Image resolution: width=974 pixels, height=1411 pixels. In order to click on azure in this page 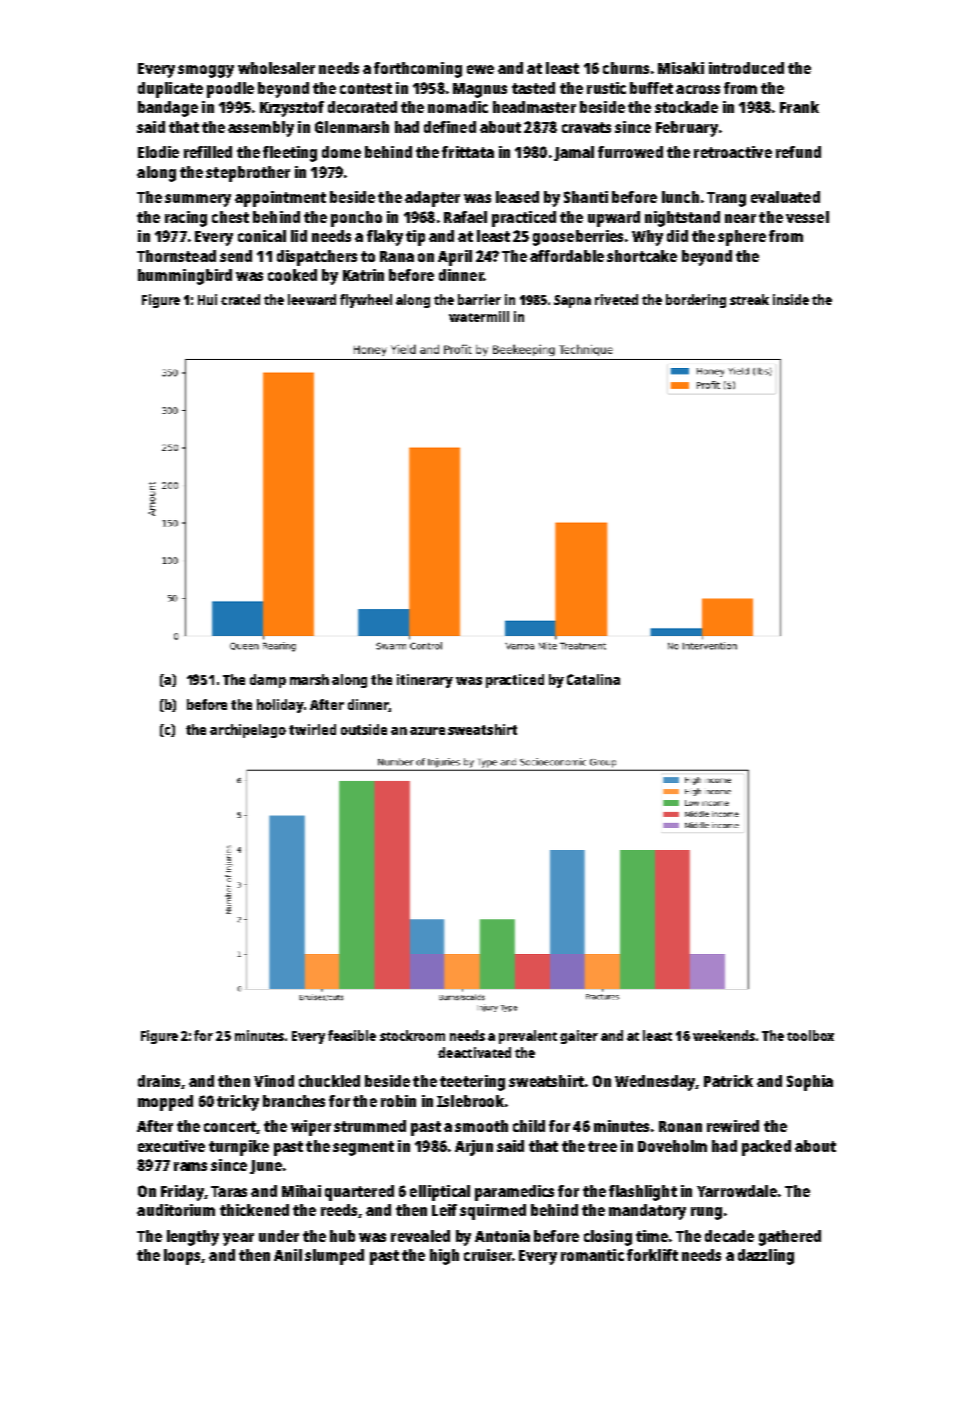, I will do `click(427, 731)`.
